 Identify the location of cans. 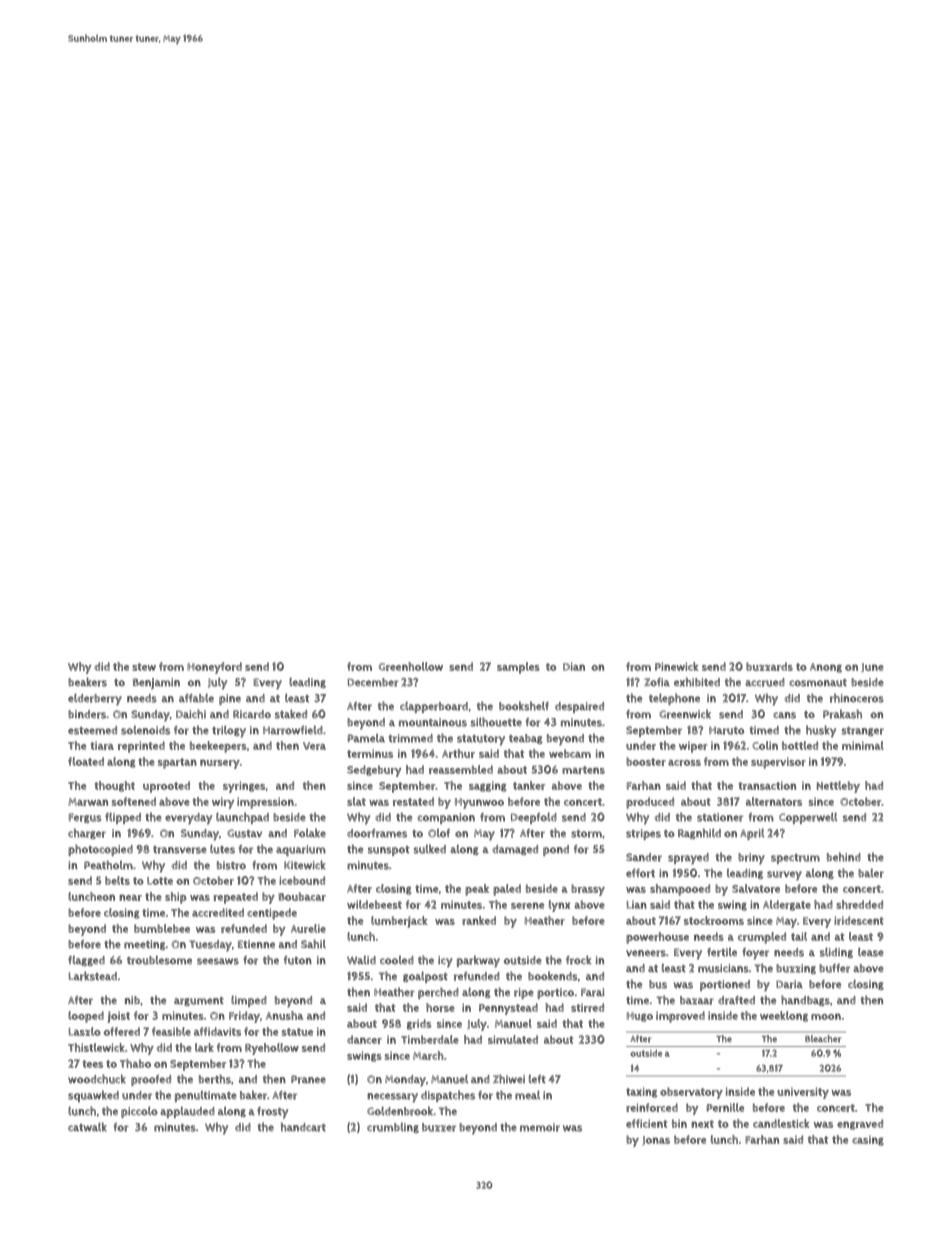
(784, 715).
